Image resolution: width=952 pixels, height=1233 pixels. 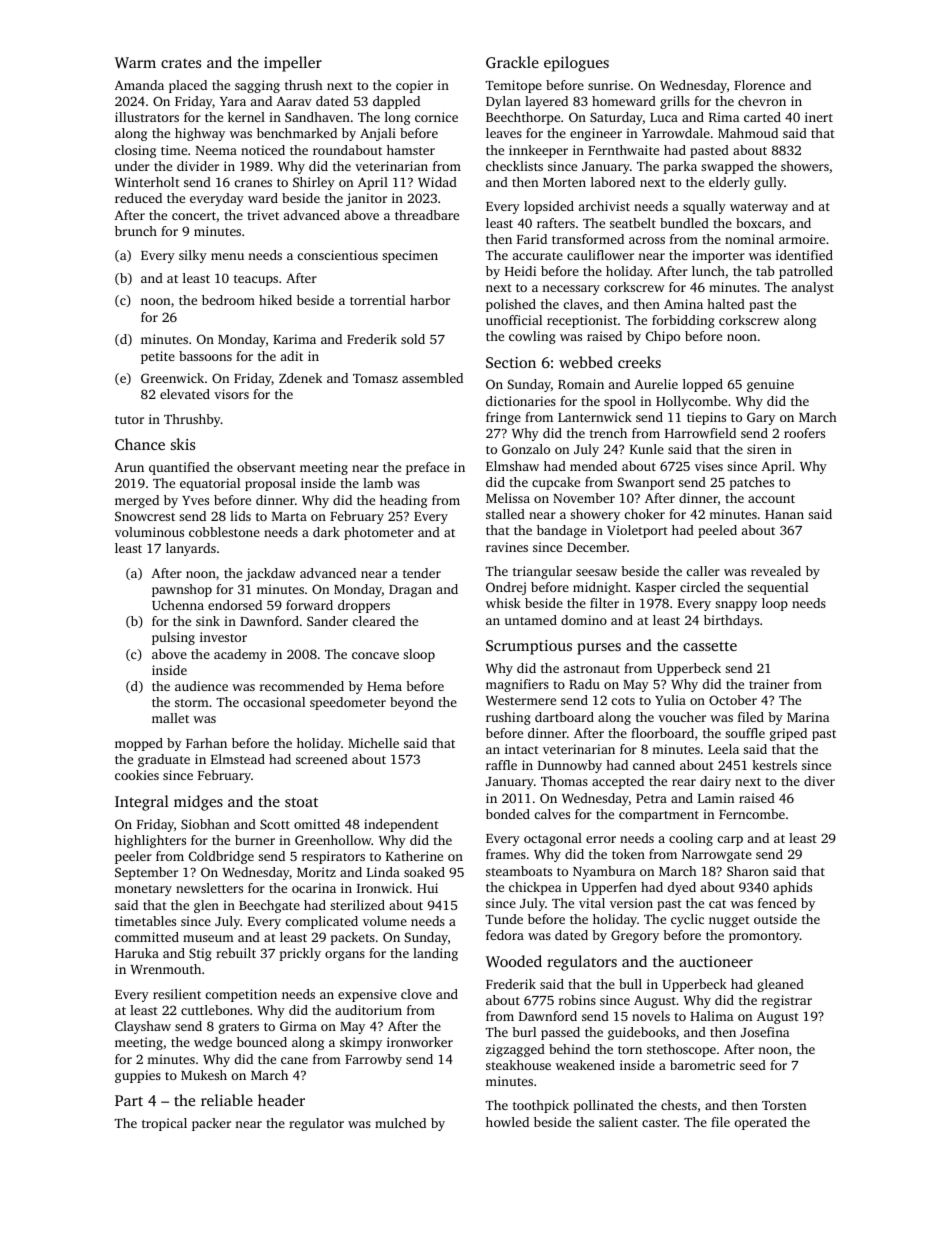 I want to click on cyclic, so click(x=687, y=920).
